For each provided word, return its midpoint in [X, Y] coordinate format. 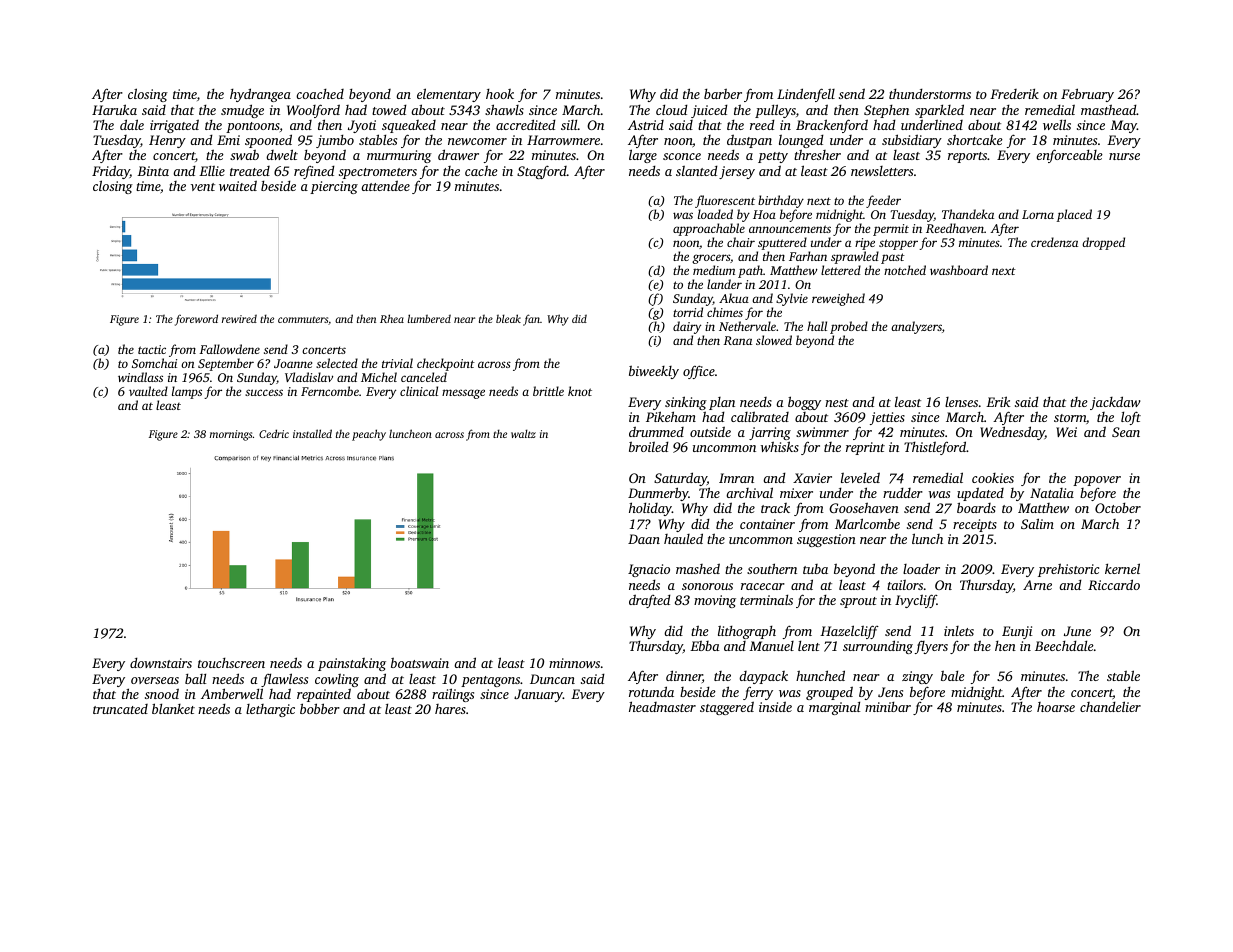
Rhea [392, 318]
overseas [155, 680]
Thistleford [935, 448]
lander [724, 284]
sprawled [855, 257]
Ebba [705, 645]
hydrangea [260, 95]
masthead [1109, 109]
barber [723, 93]
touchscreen [231, 663]
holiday [650, 509]
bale [953, 675]
